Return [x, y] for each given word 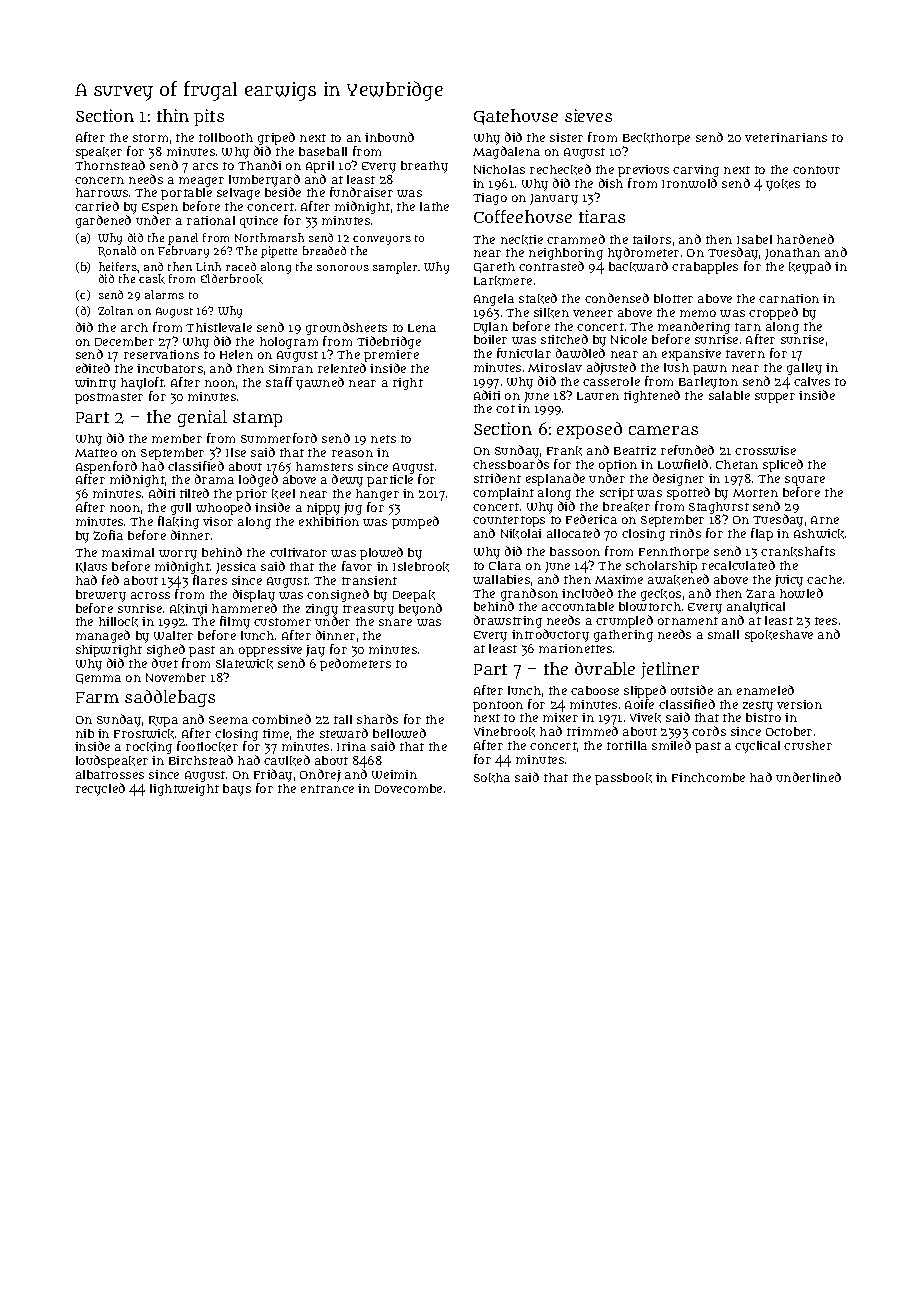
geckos [661, 595]
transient [369, 580]
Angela [494, 300]
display [254, 595]
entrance [327, 789]
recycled [100, 789]
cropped [773, 313]
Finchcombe [708, 777]
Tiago [490, 199]
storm [150, 138]
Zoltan [115, 310]
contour [816, 170]
